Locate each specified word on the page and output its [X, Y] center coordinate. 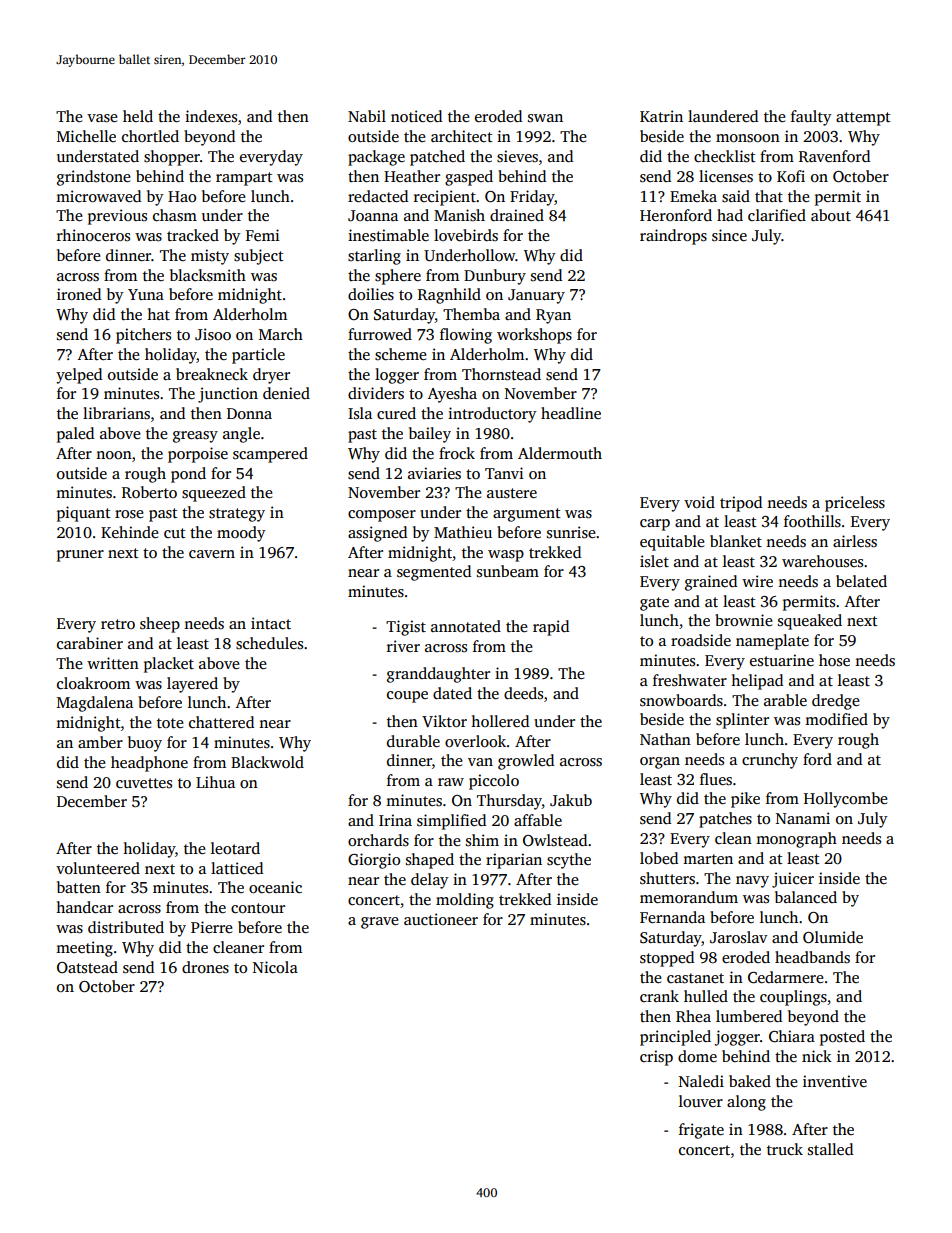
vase [102, 118]
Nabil [367, 116]
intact [271, 623]
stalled [830, 1149]
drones [205, 967]
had [730, 215]
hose [834, 660]
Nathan [665, 739]
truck [785, 1149]
